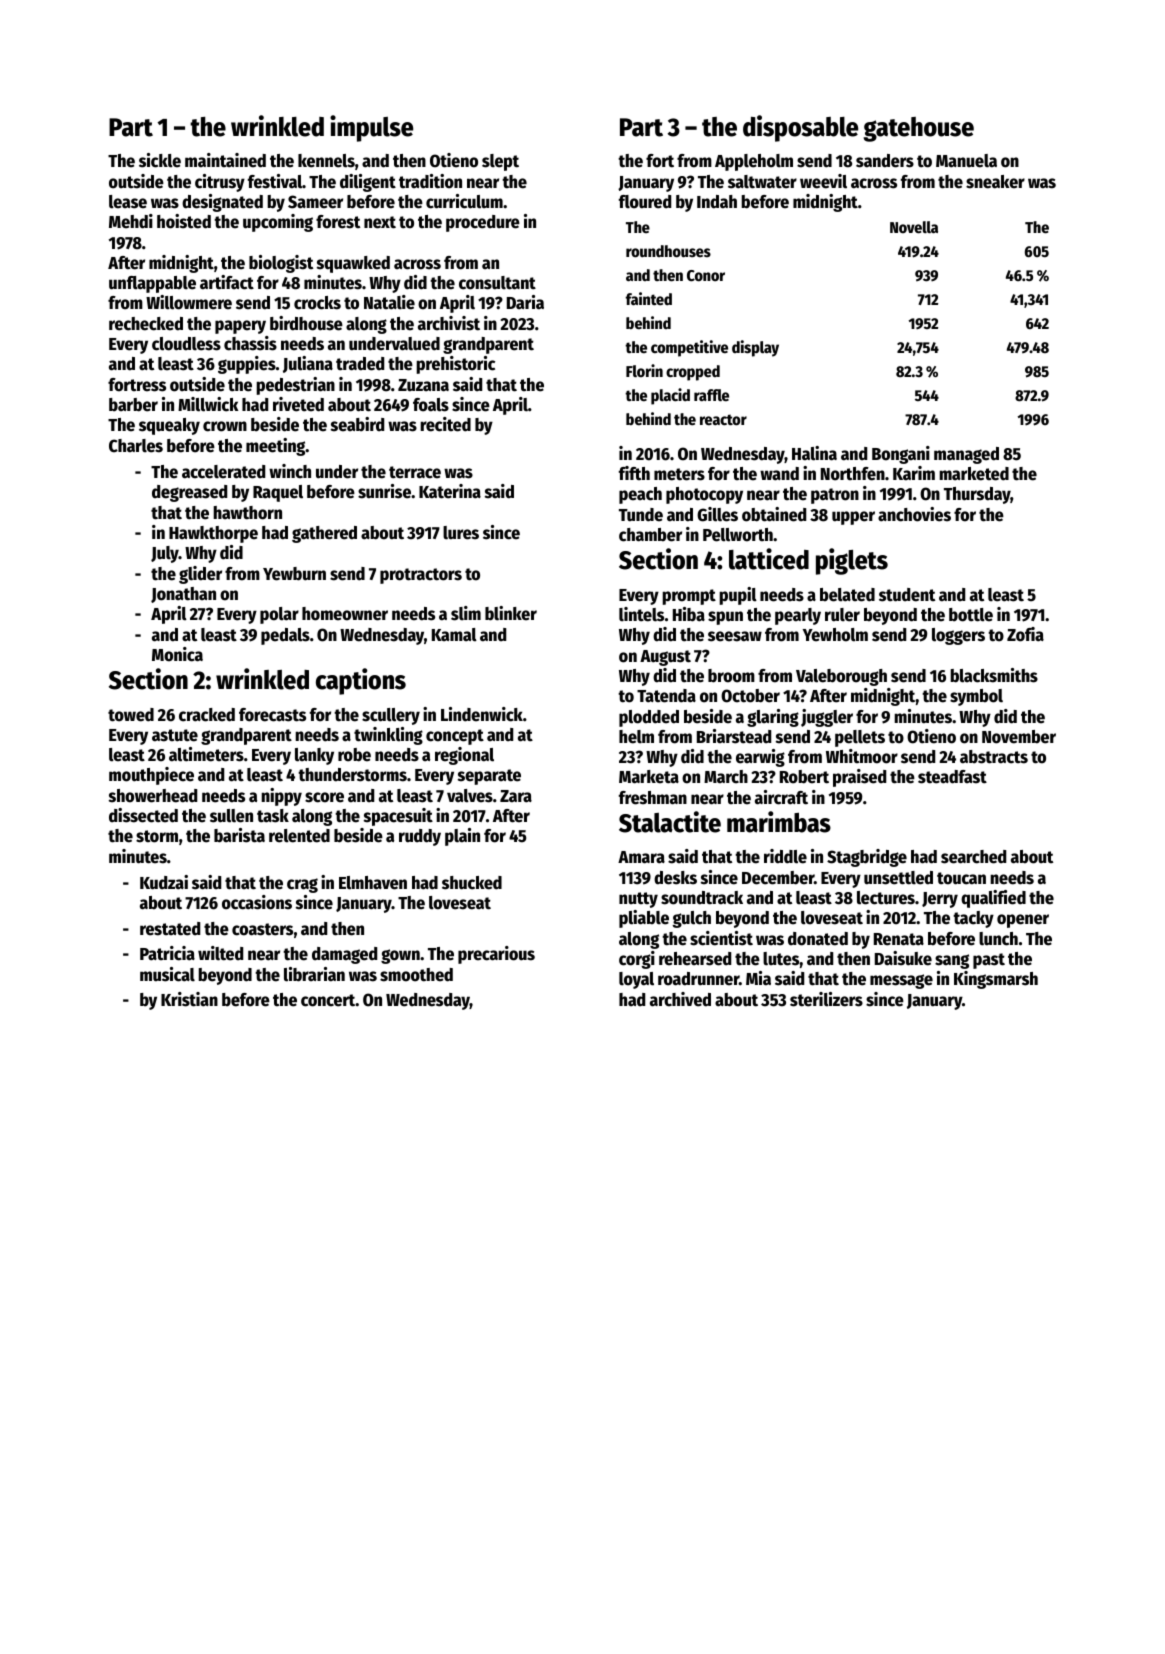  What do you see at coordinates (914, 227) in the screenshot?
I see `Novella` at bounding box center [914, 227].
